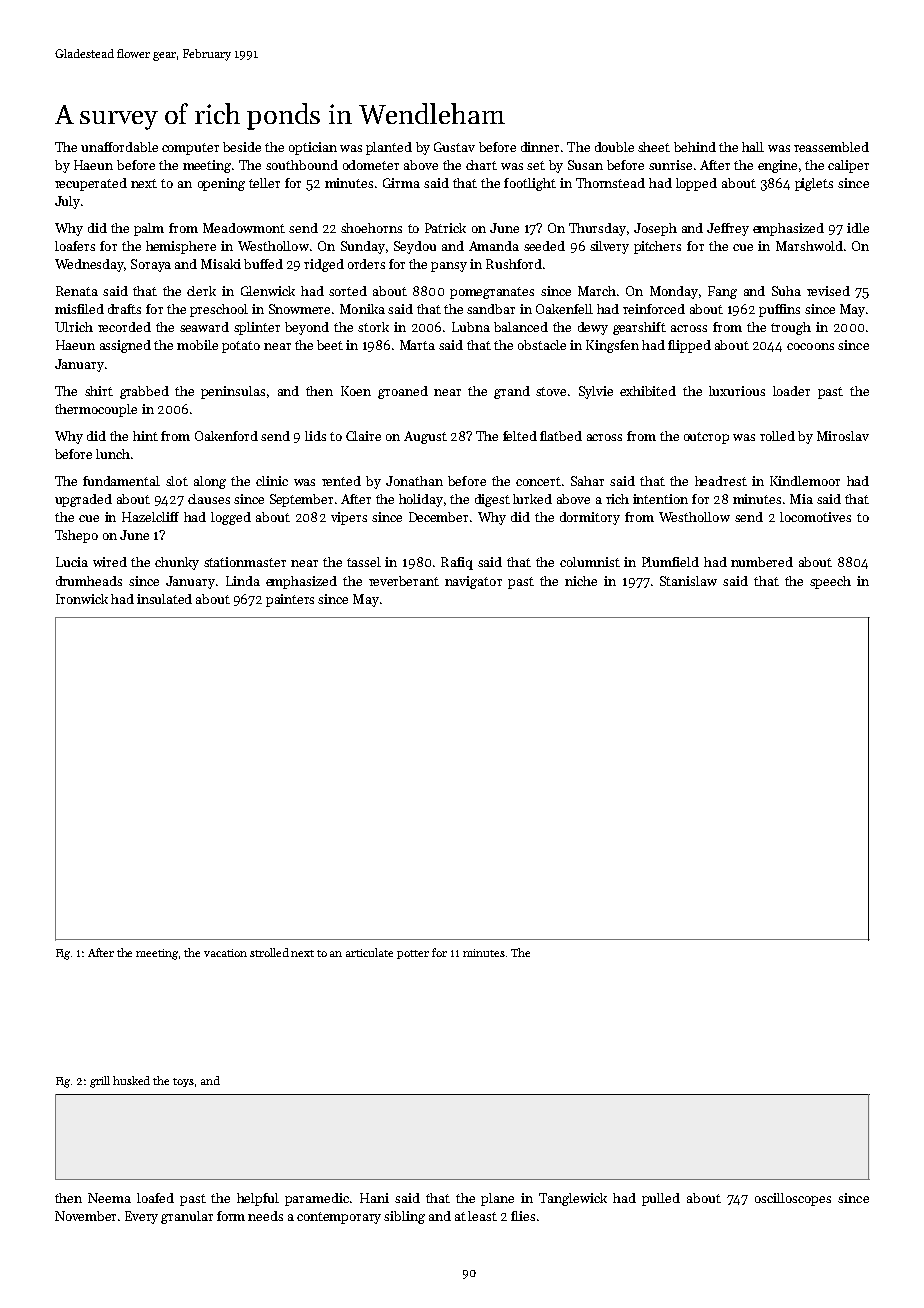 This screenshot has width=924, height=1308. I want to click on misfiled, so click(79, 309).
